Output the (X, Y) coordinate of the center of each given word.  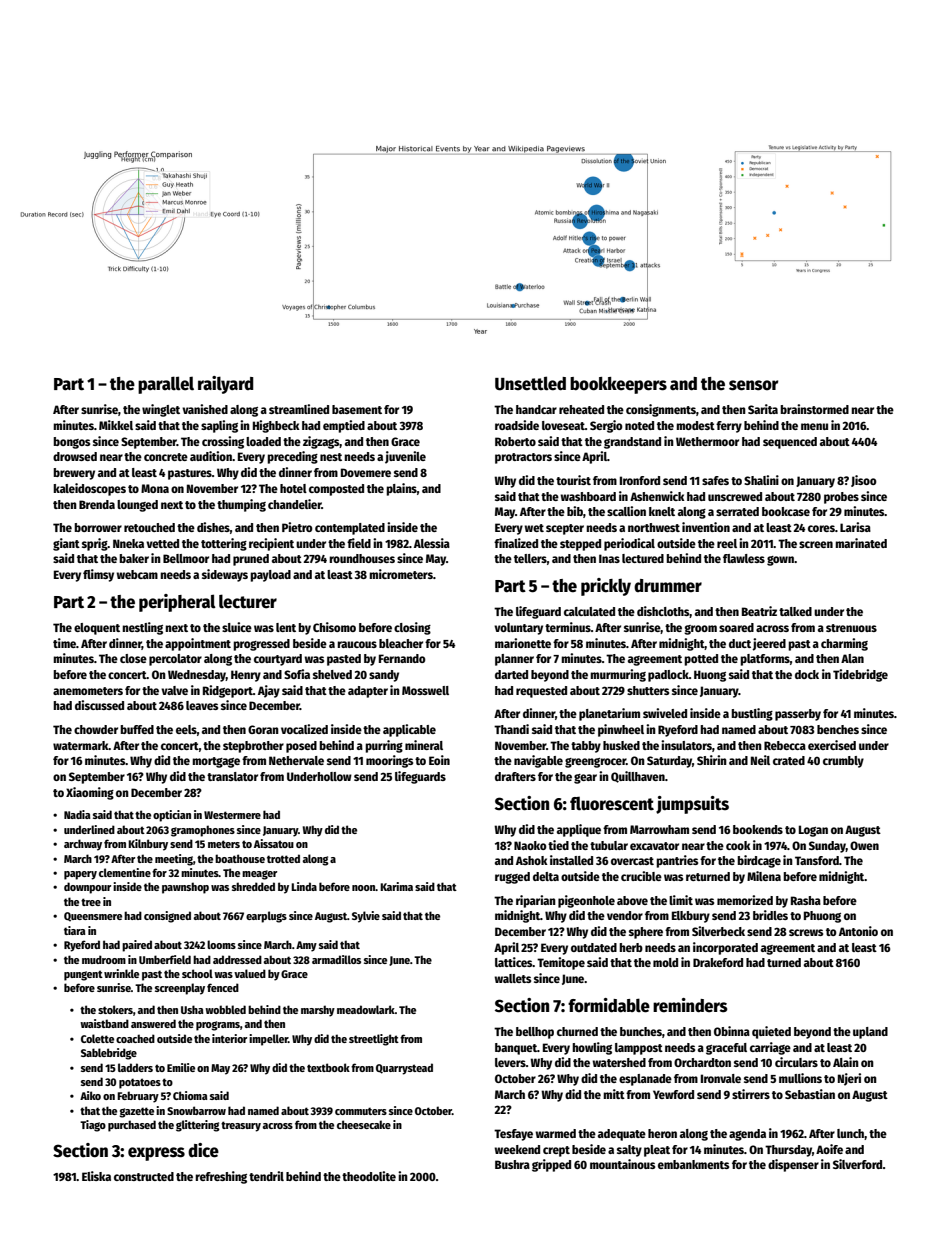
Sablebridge (109, 1054)
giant (66, 544)
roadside (517, 425)
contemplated (350, 529)
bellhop (535, 1033)
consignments (661, 410)
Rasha (806, 900)
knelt (662, 511)
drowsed (75, 456)
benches (838, 729)
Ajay (269, 691)
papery (80, 875)
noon (364, 888)
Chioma (190, 1095)
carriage (770, 1048)
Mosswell (425, 690)
